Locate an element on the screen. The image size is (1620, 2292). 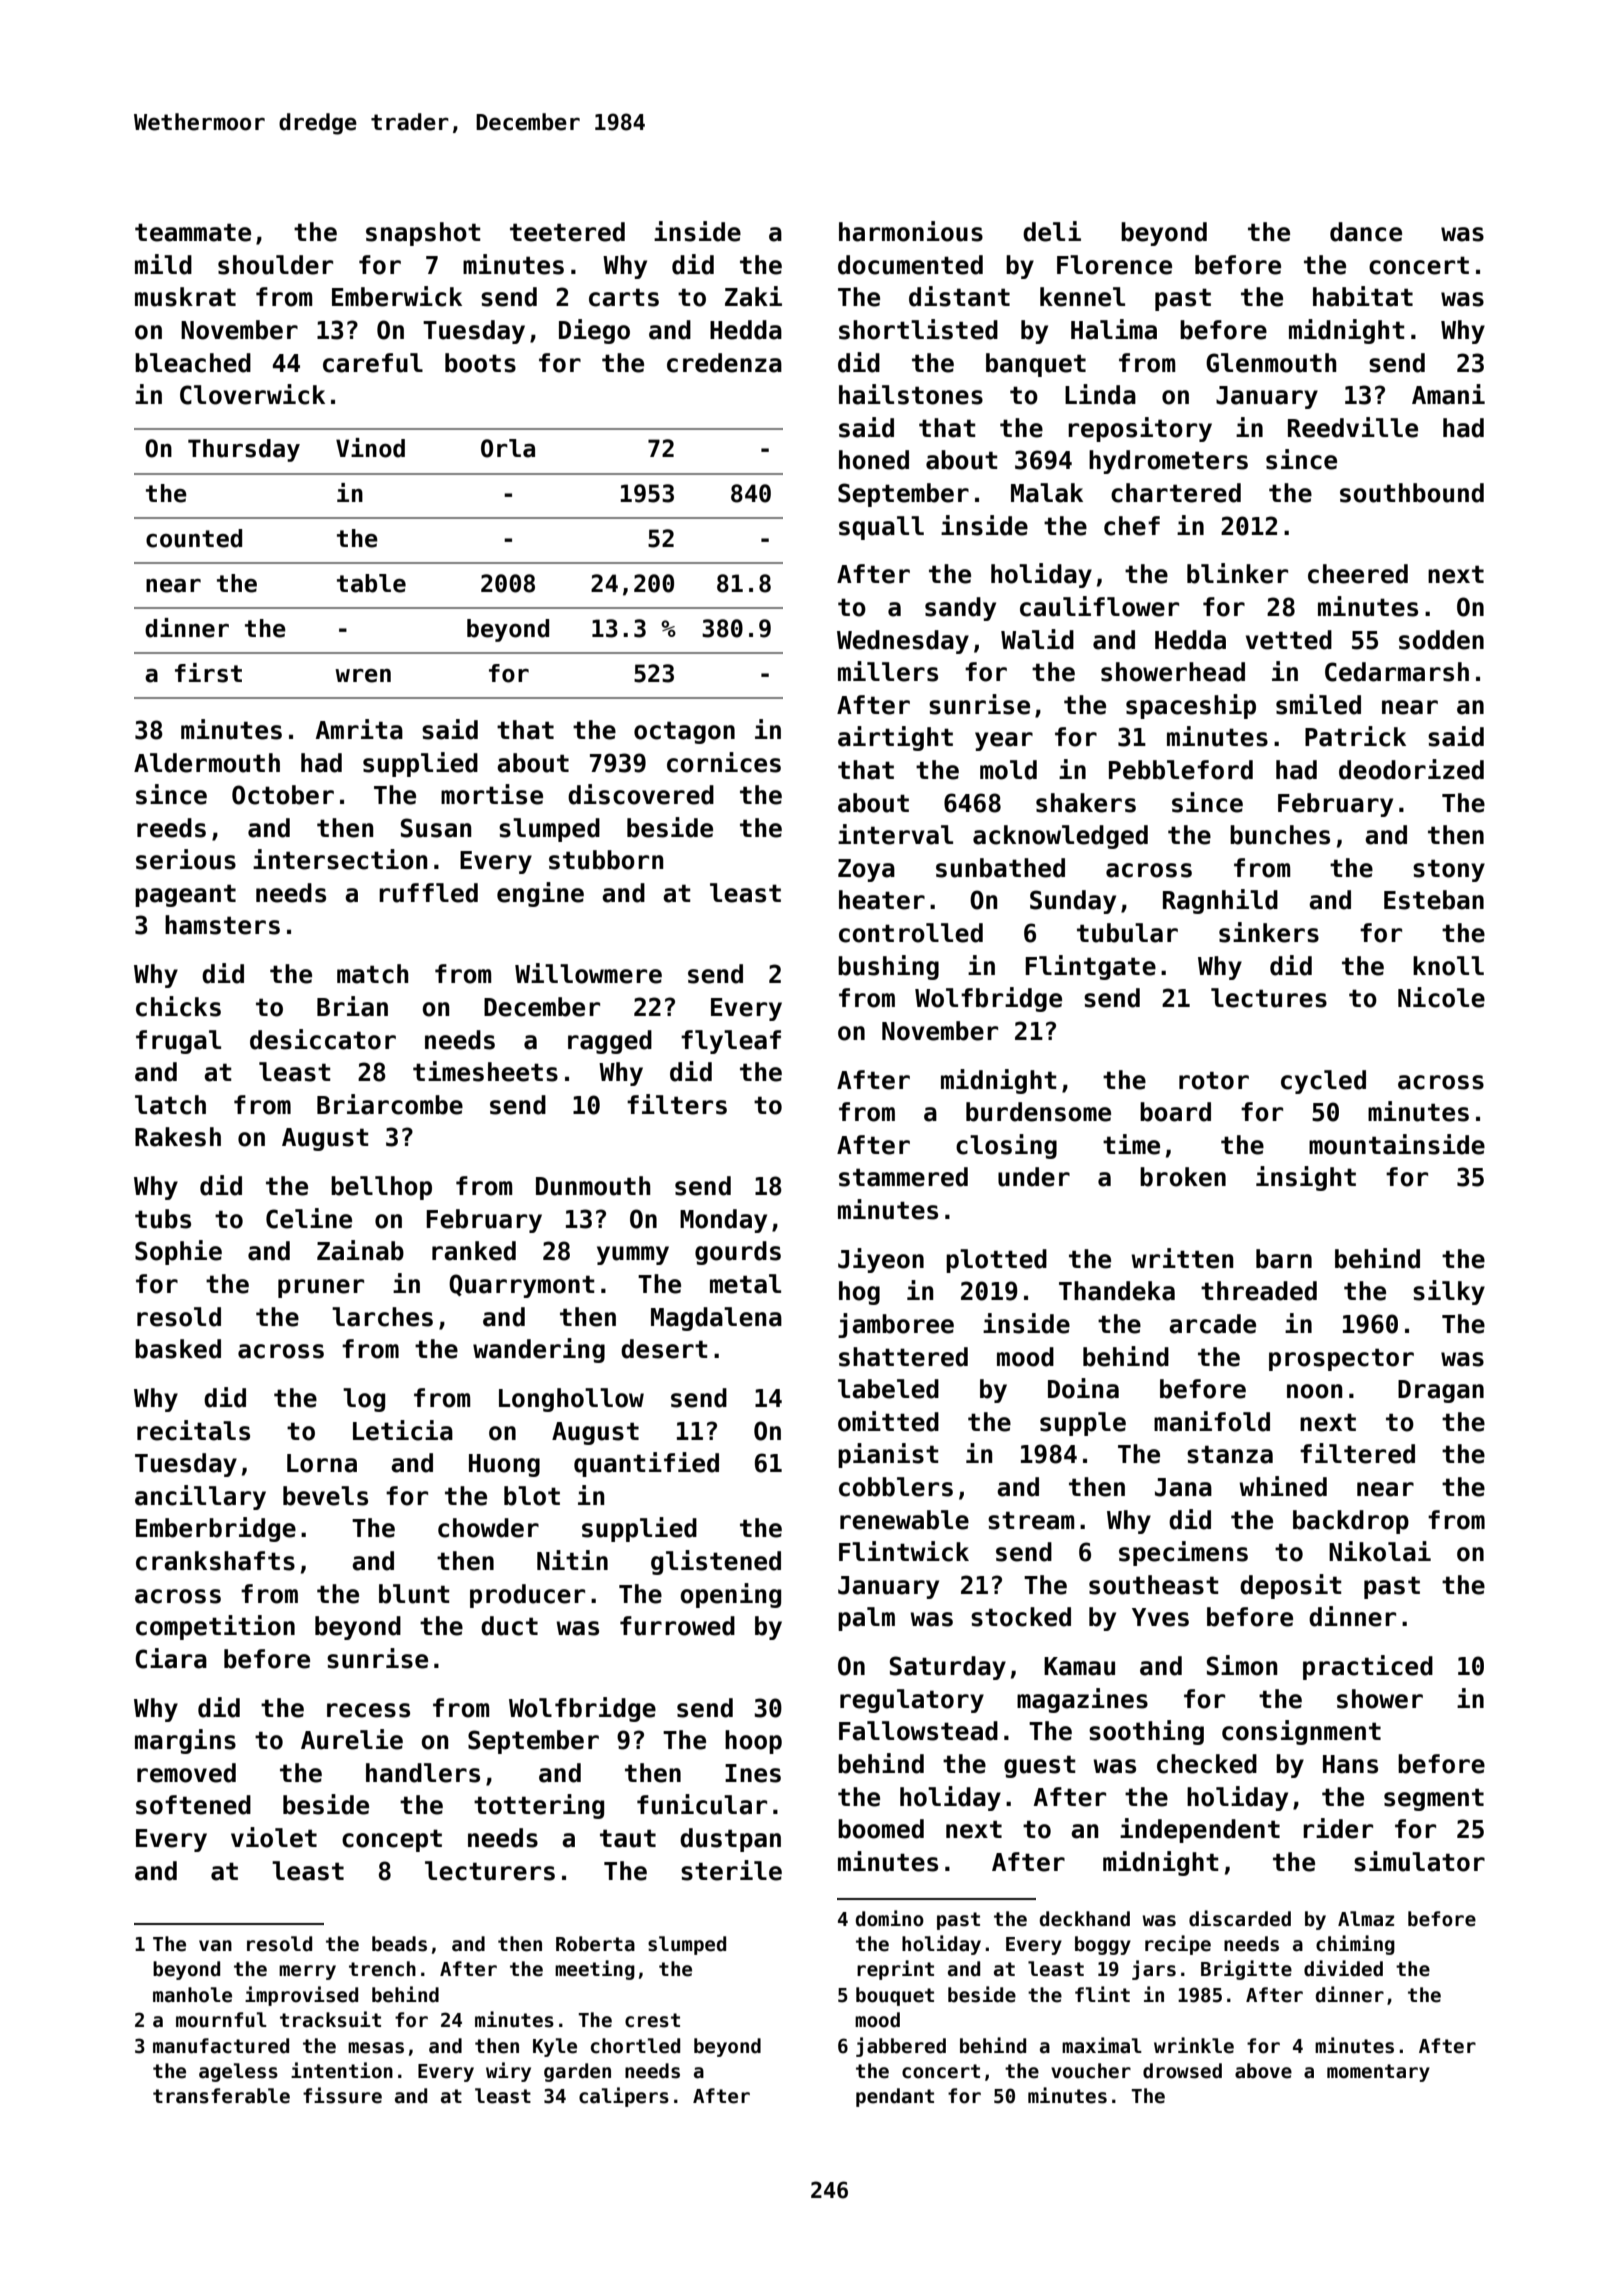
credenza is located at coordinates (724, 363).
